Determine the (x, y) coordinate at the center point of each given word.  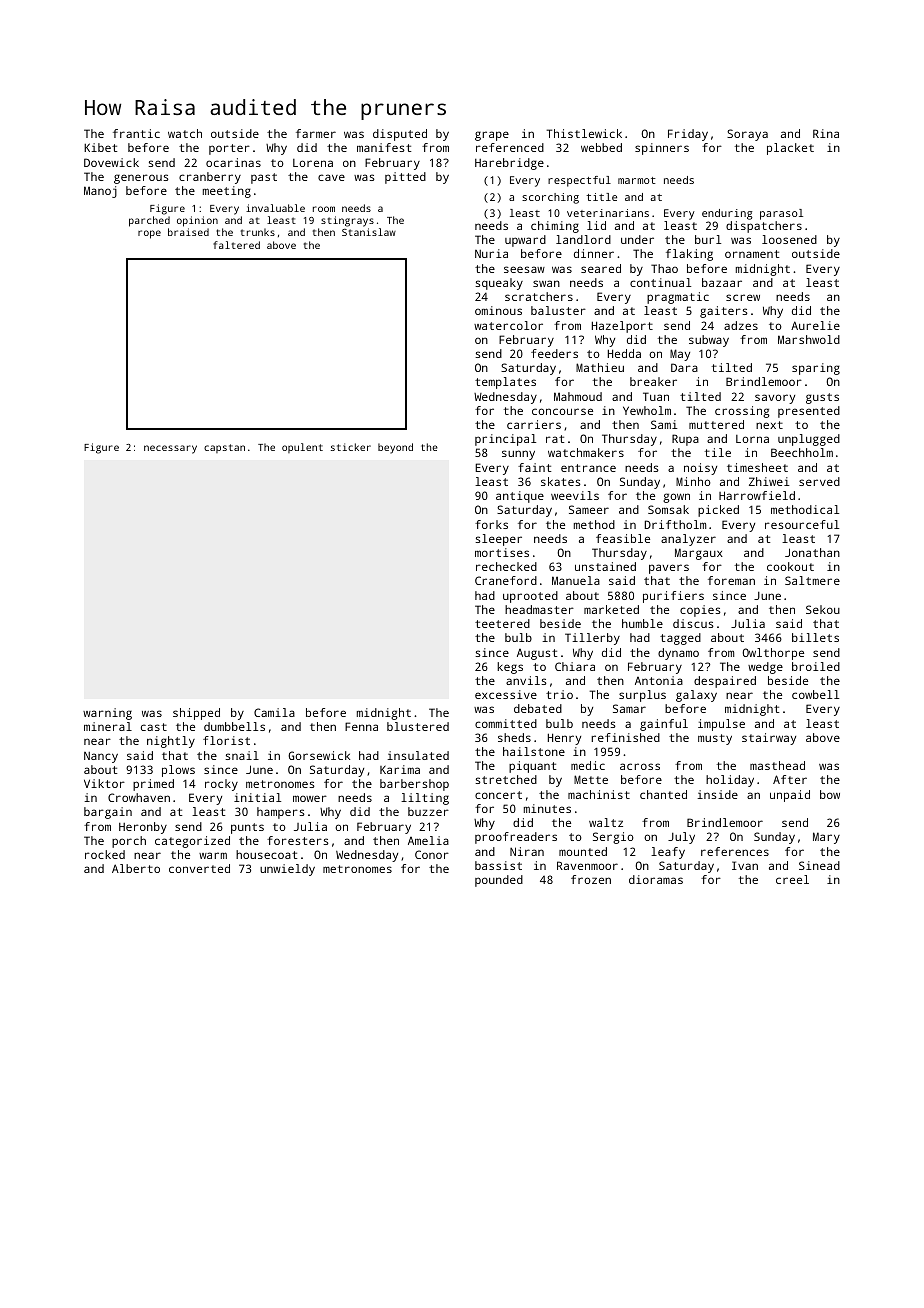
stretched (506, 779)
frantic (136, 133)
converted (199, 868)
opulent (302, 448)
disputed (400, 135)
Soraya (747, 135)
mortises (502, 552)
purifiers (673, 597)
